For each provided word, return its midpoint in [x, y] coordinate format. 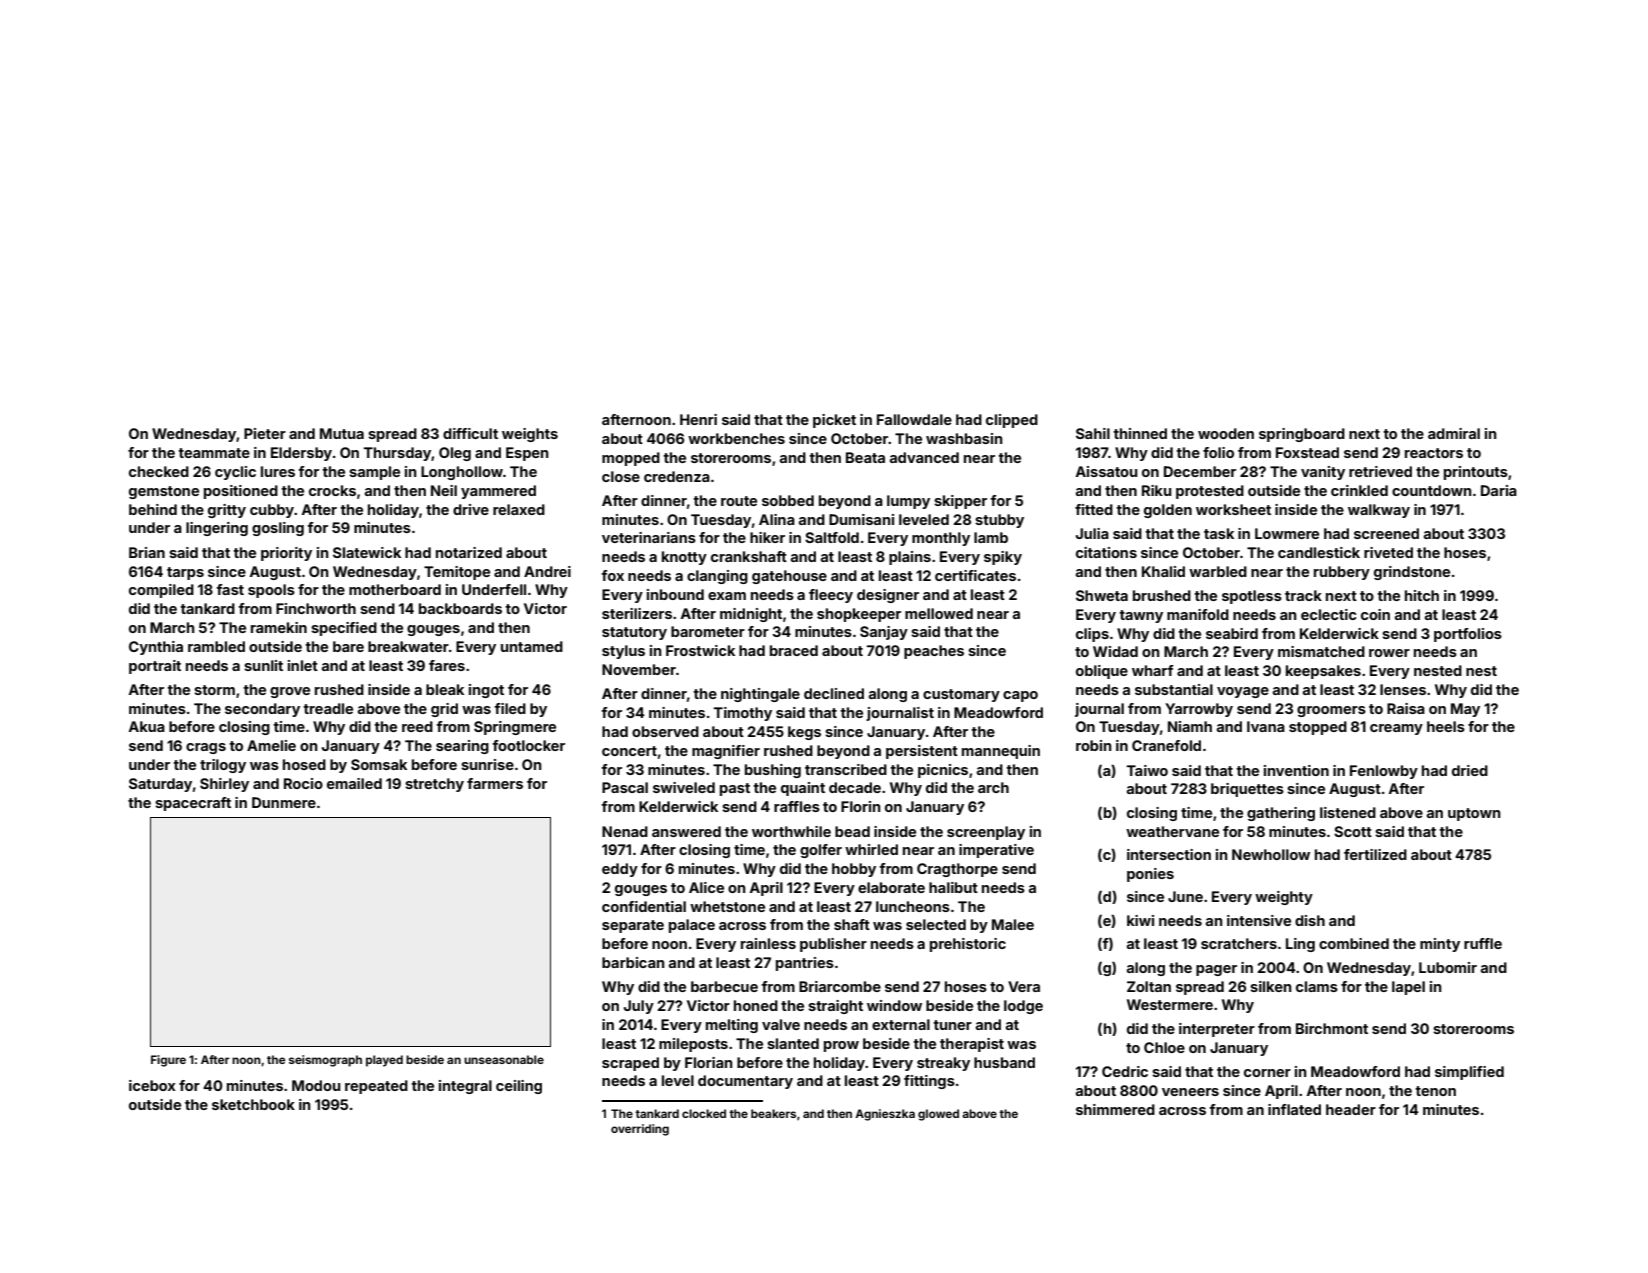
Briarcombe [840, 986]
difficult [470, 433]
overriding [640, 1130]
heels [1446, 726]
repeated [376, 1087]
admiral [1454, 433]
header [1351, 1109]
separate [633, 926]
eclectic [1328, 614]
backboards [460, 608]
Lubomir [1448, 967]
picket [834, 421]
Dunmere [284, 802]
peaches [934, 652]
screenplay [986, 833]
